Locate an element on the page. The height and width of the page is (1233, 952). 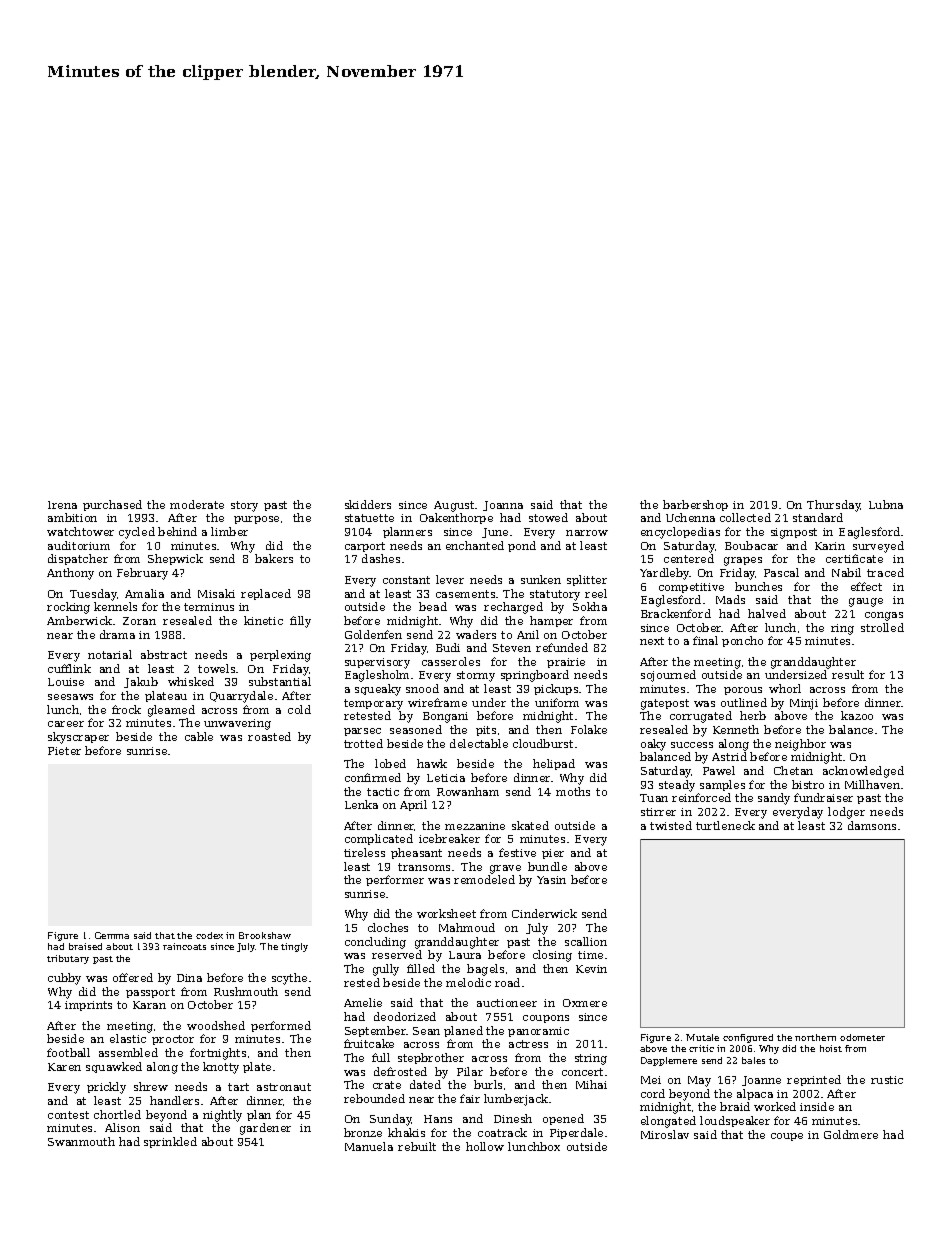
whorl is located at coordinates (785, 688).
